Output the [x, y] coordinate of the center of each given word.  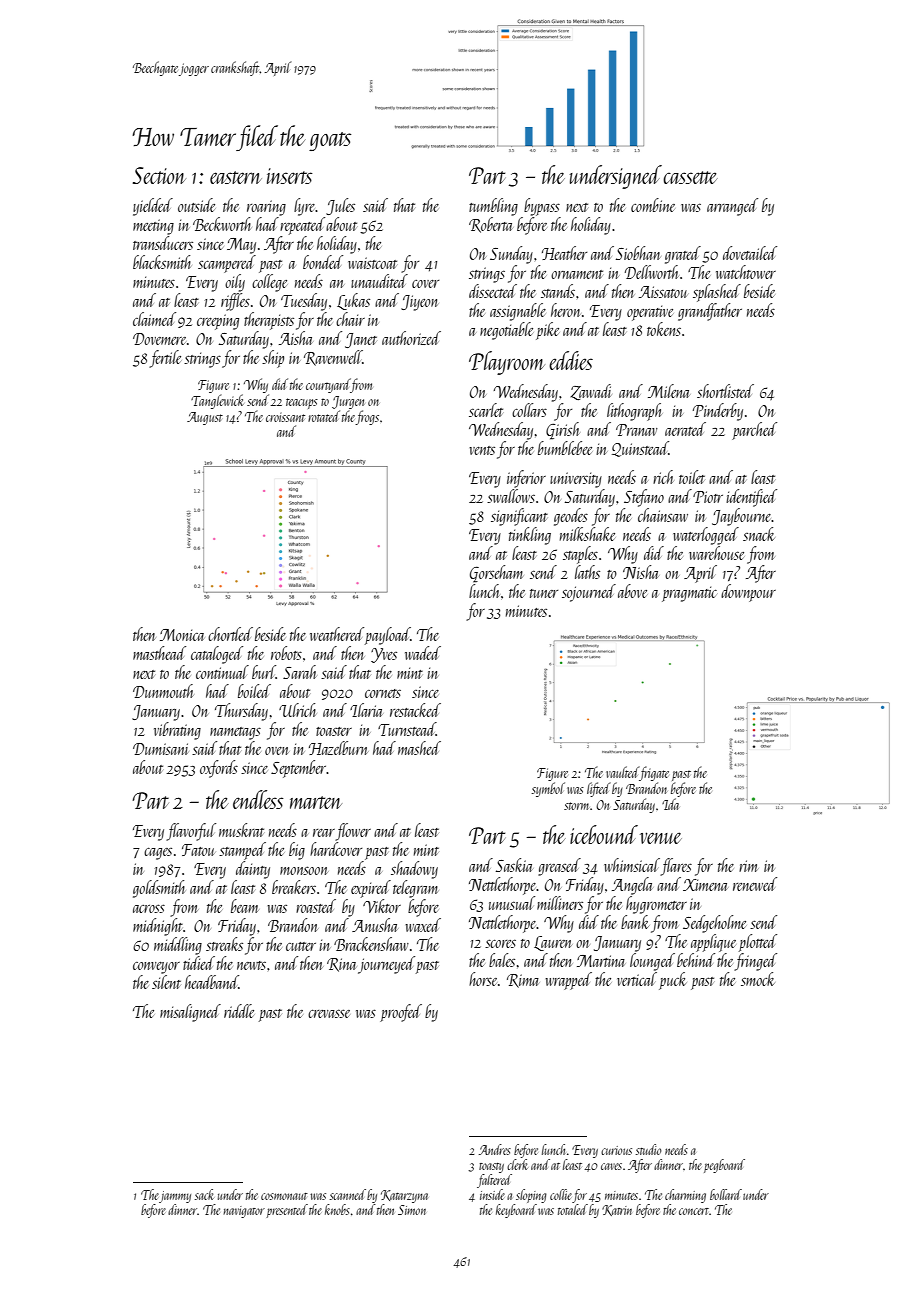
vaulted [622, 772]
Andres [495, 1149]
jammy [175, 1197]
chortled [230, 634]
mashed [419, 748]
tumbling [493, 207]
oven [277, 751]
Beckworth [222, 224]
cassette [690, 177]
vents [482, 450]
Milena [669, 391]
